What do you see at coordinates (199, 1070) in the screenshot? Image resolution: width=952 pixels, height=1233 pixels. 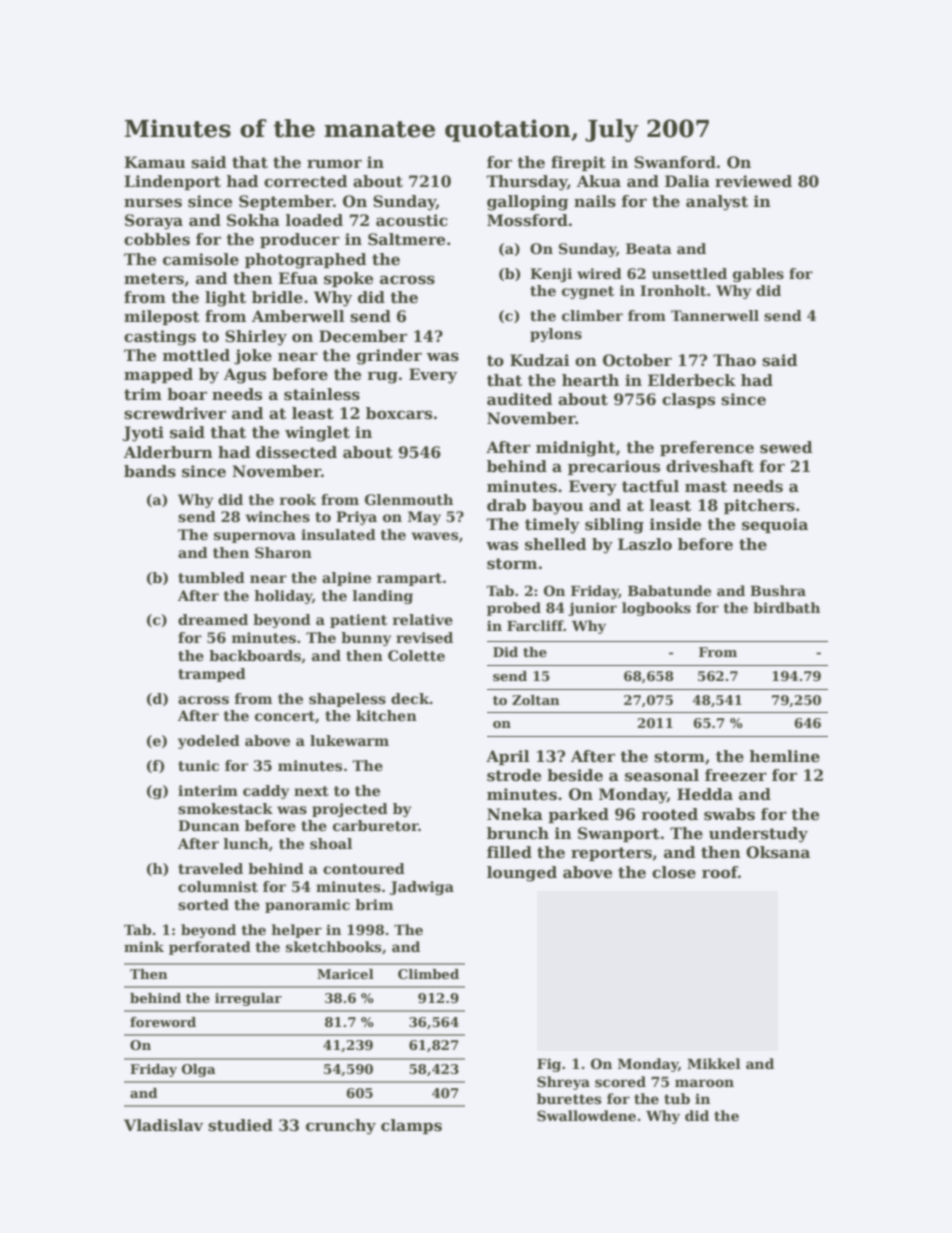 I see `Olga` at bounding box center [199, 1070].
